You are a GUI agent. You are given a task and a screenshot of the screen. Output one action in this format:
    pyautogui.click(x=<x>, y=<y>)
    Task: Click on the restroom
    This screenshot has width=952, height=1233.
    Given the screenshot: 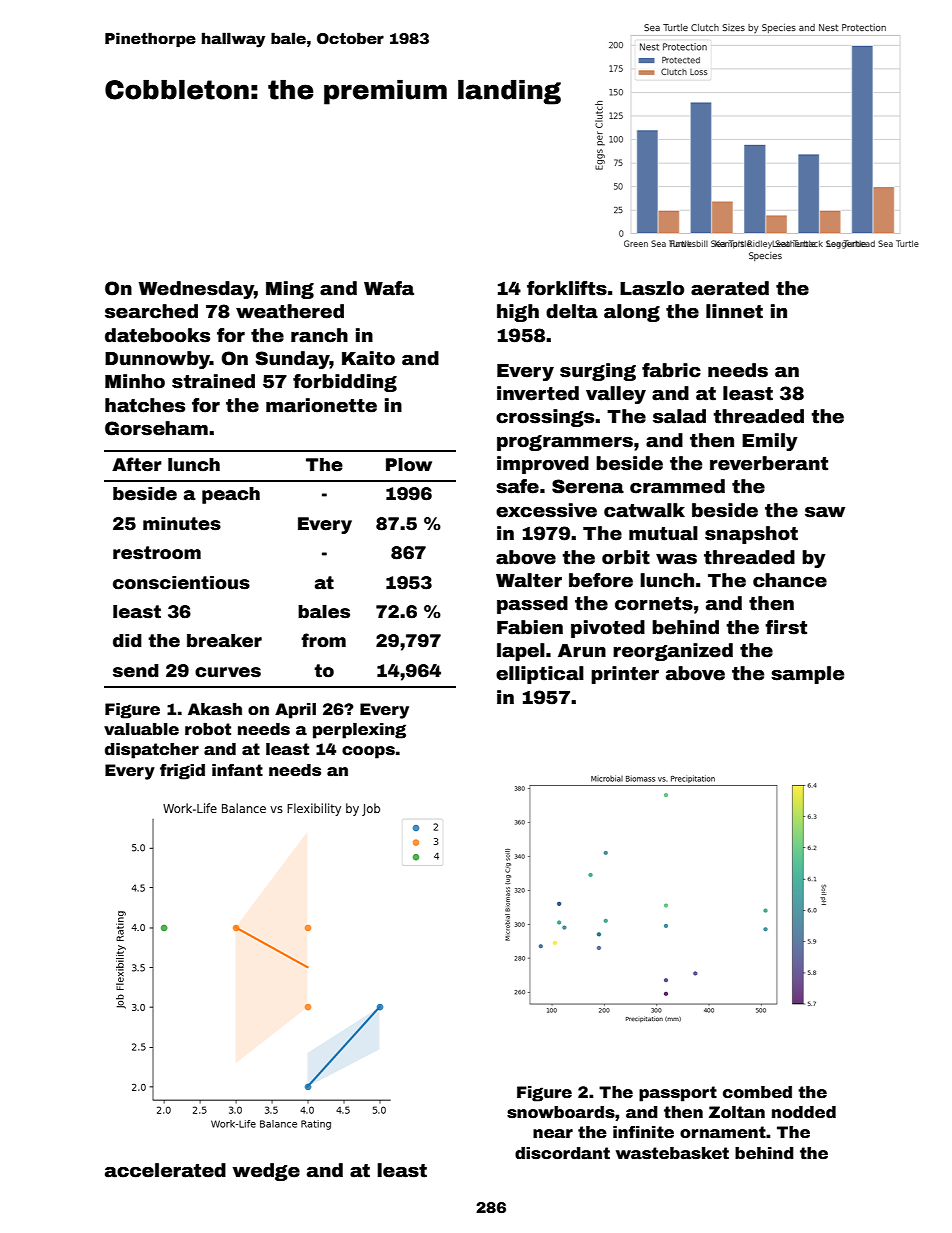 What is the action you would take?
    pyautogui.click(x=157, y=553)
